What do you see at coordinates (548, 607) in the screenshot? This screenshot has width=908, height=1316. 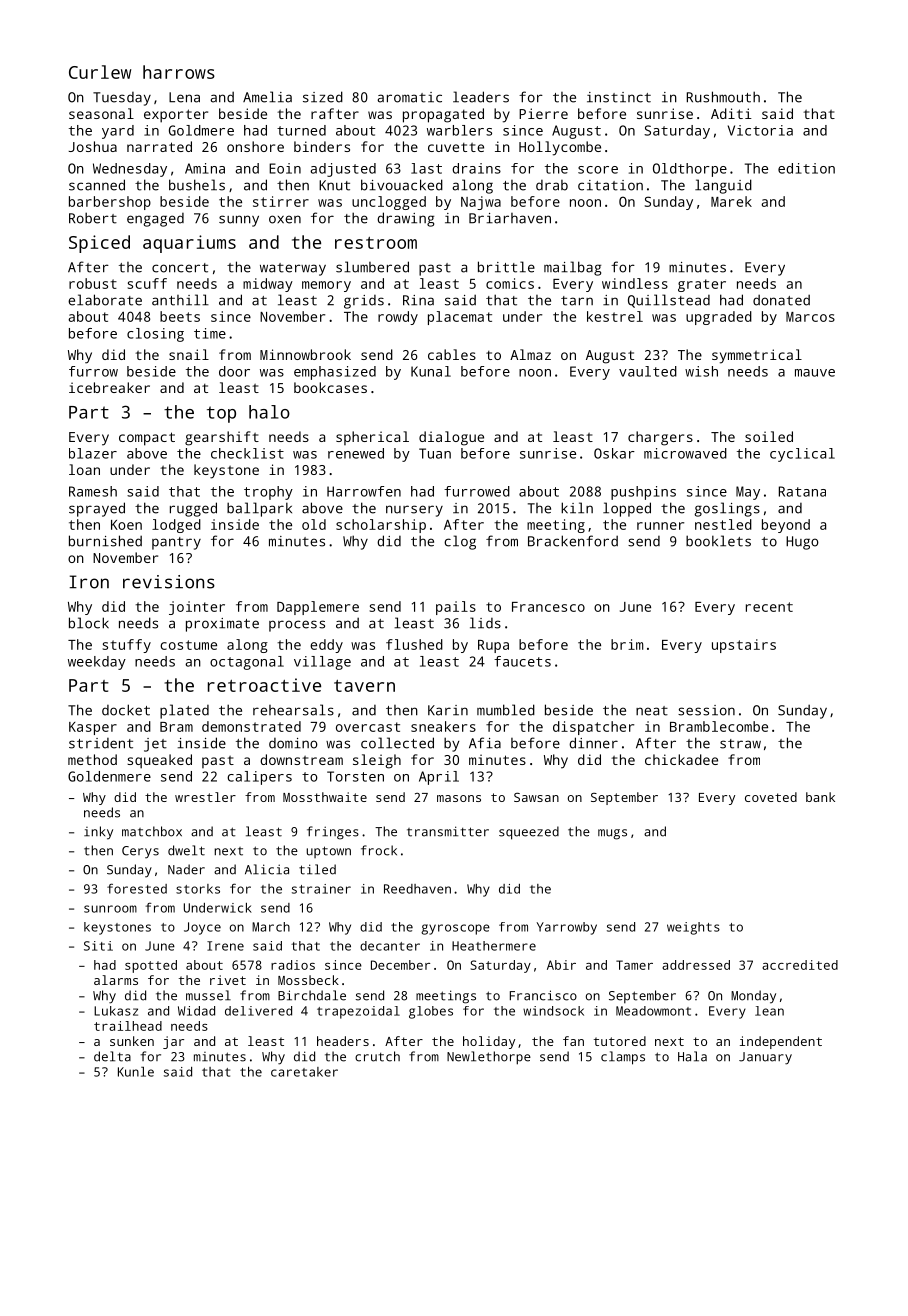 I see `Francesco` at bounding box center [548, 607].
